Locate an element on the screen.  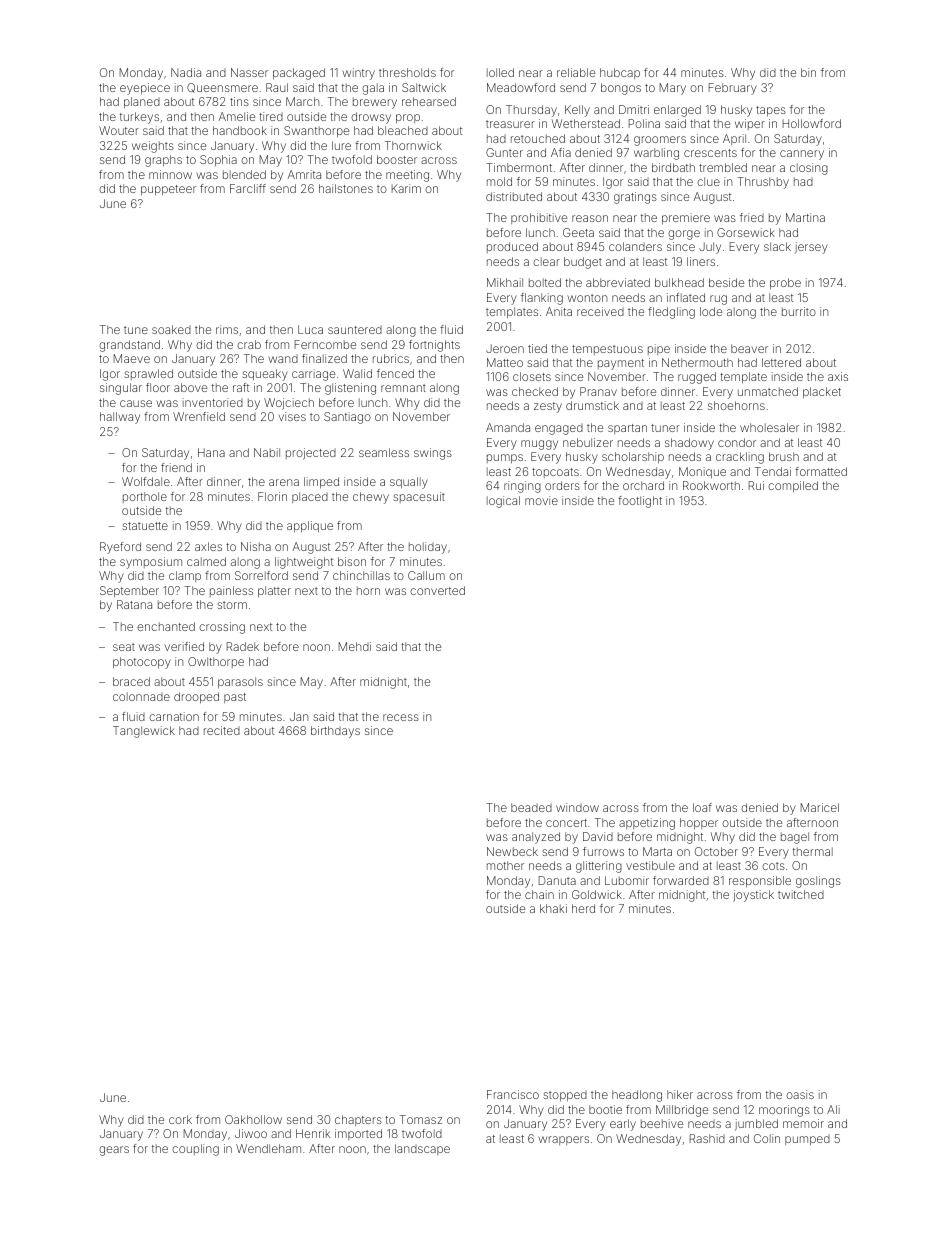
chain is located at coordinates (539, 894).
